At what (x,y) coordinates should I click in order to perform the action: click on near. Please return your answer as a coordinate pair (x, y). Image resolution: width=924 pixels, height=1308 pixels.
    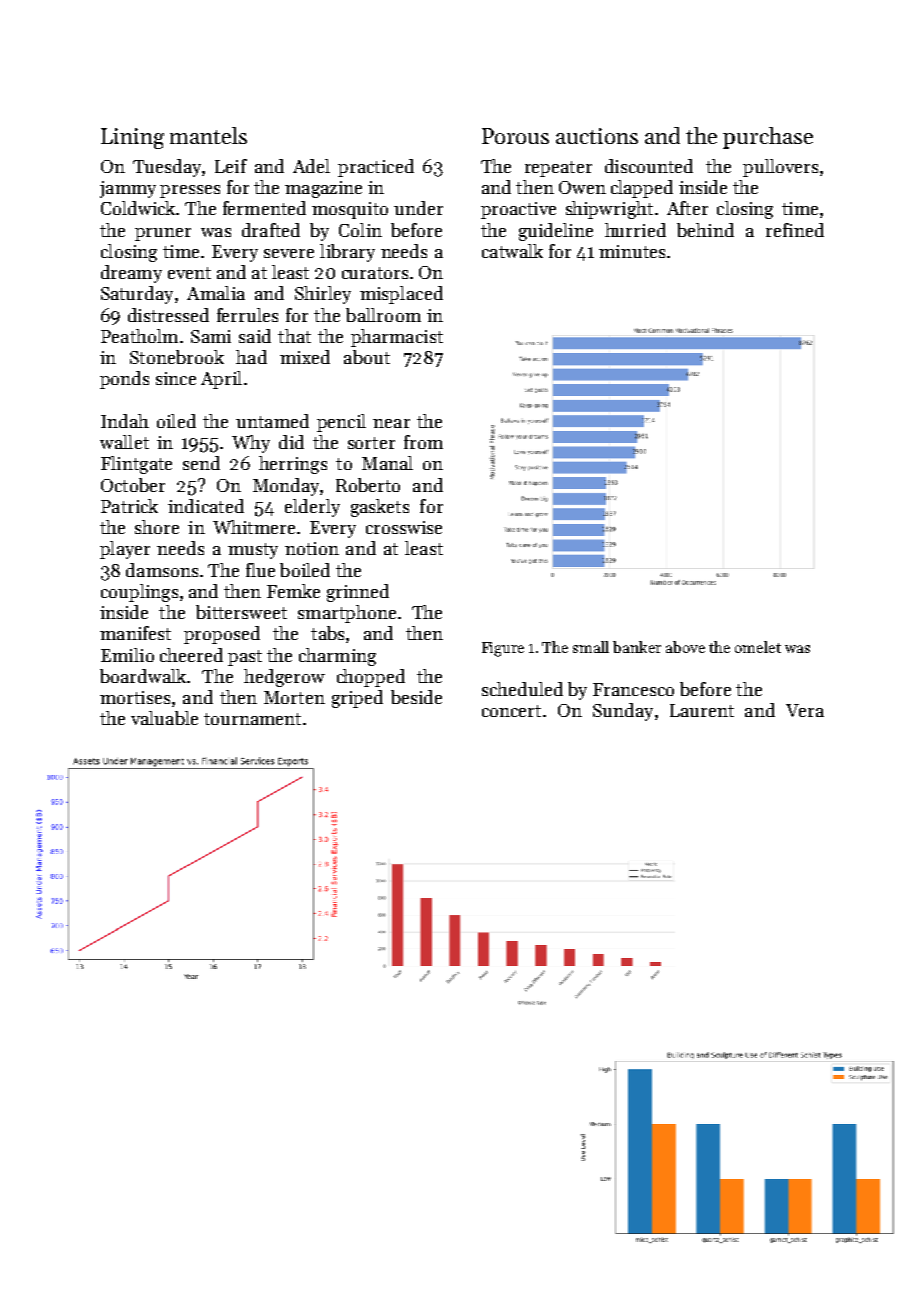
    Looking at the image, I should click on (391, 423).
